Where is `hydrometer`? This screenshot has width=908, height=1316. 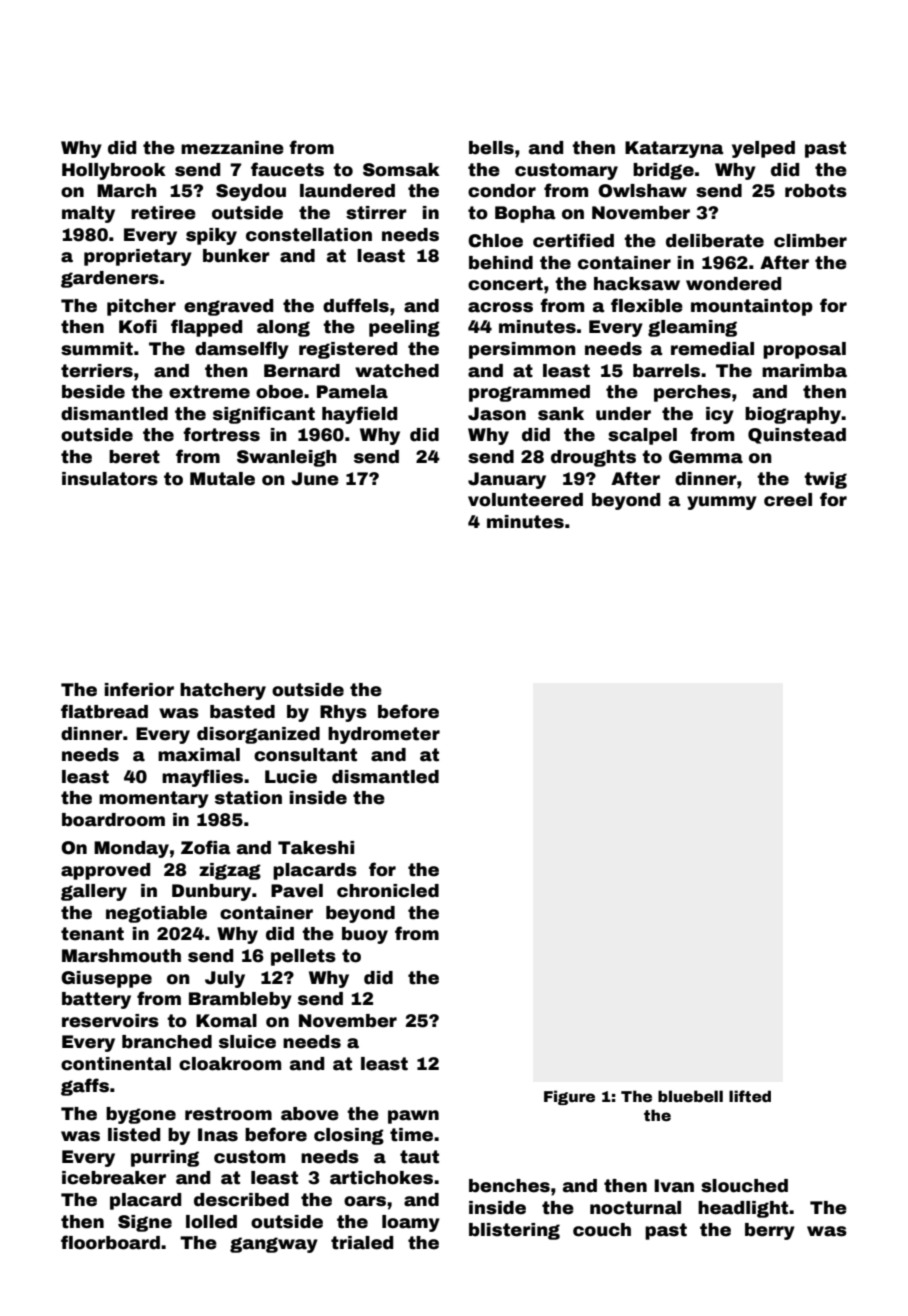 hydrometer is located at coordinates (384, 735).
